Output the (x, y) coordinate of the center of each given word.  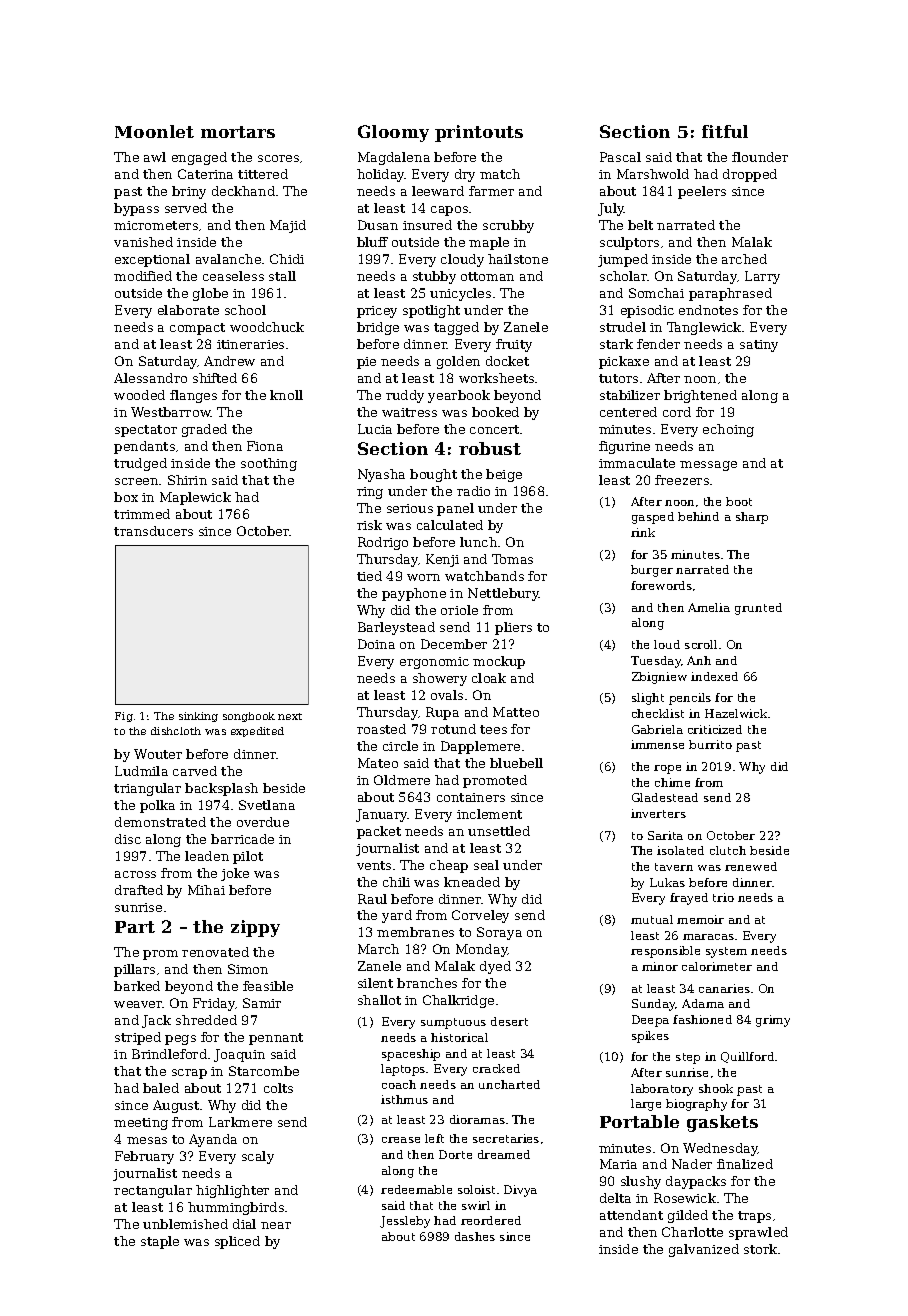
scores (278, 158)
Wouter (158, 754)
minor (660, 966)
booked (495, 412)
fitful (725, 131)
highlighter (232, 1191)
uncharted (509, 1084)
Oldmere (402, 780)
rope (667, 769)
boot (739, 501)
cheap (449, 866)
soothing (269, 464)
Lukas (667, 882)
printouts (479, 133)
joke (235, 874)
